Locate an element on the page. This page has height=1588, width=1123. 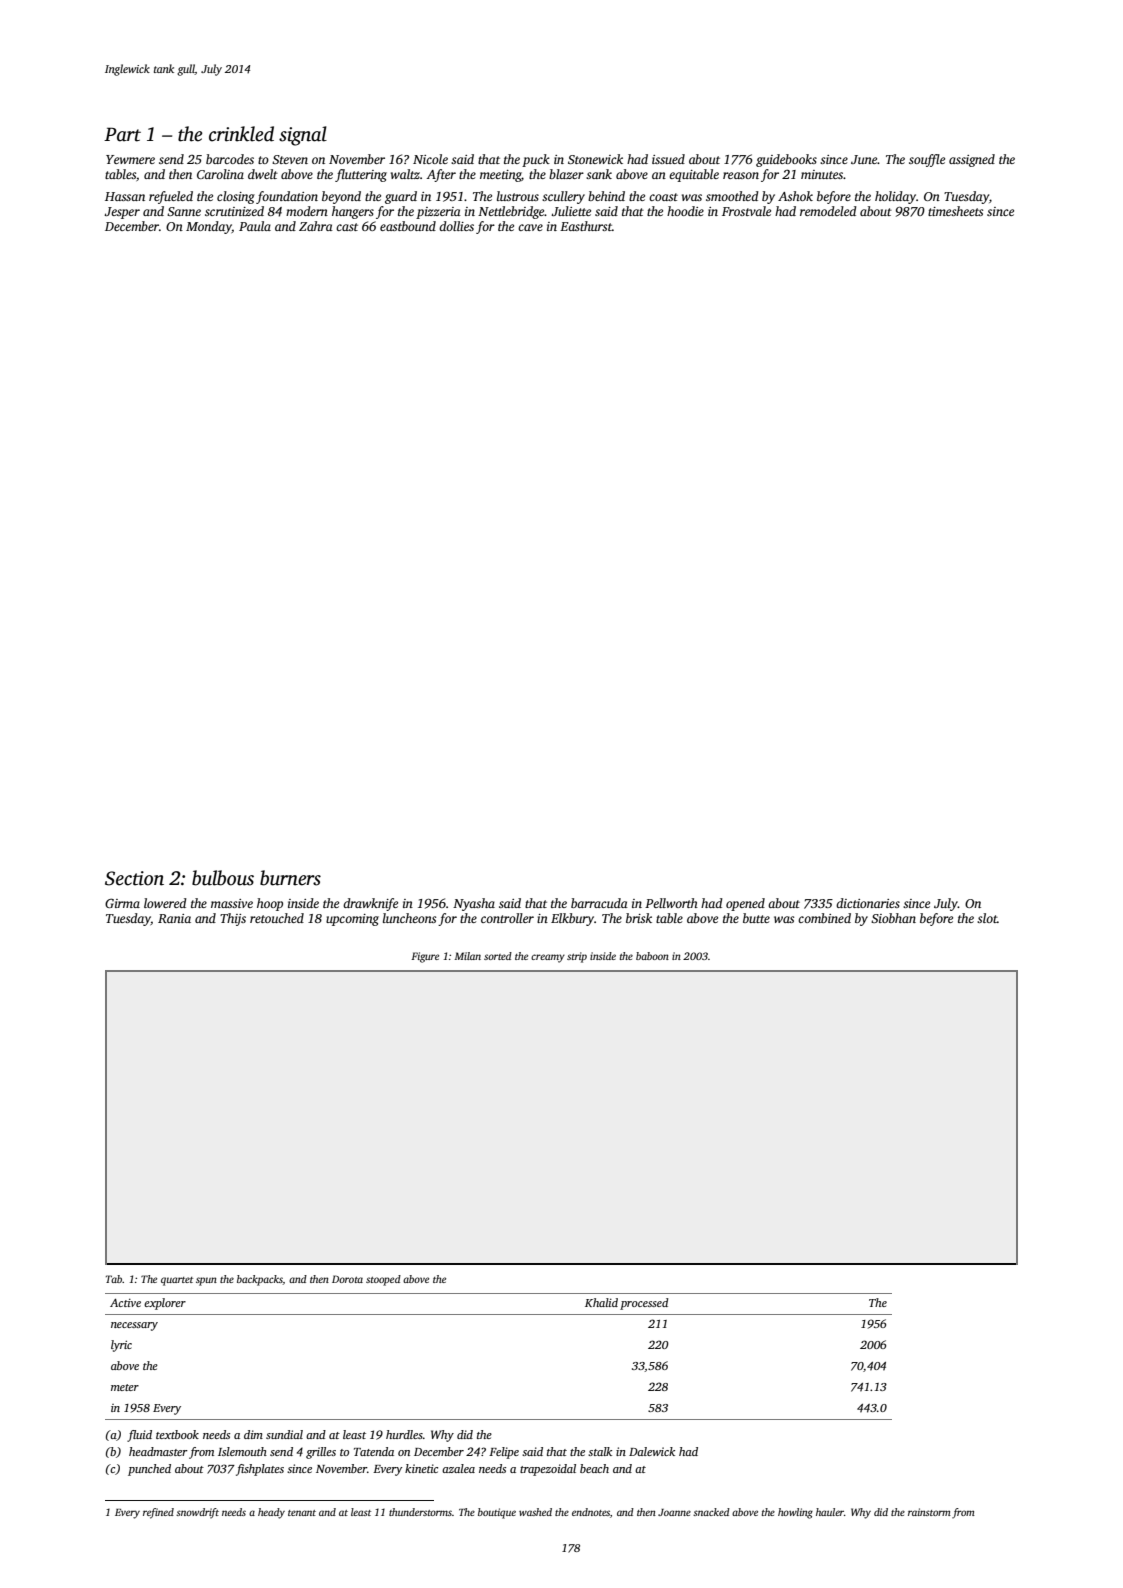
timesheets is located at coordinates (955, 211).
